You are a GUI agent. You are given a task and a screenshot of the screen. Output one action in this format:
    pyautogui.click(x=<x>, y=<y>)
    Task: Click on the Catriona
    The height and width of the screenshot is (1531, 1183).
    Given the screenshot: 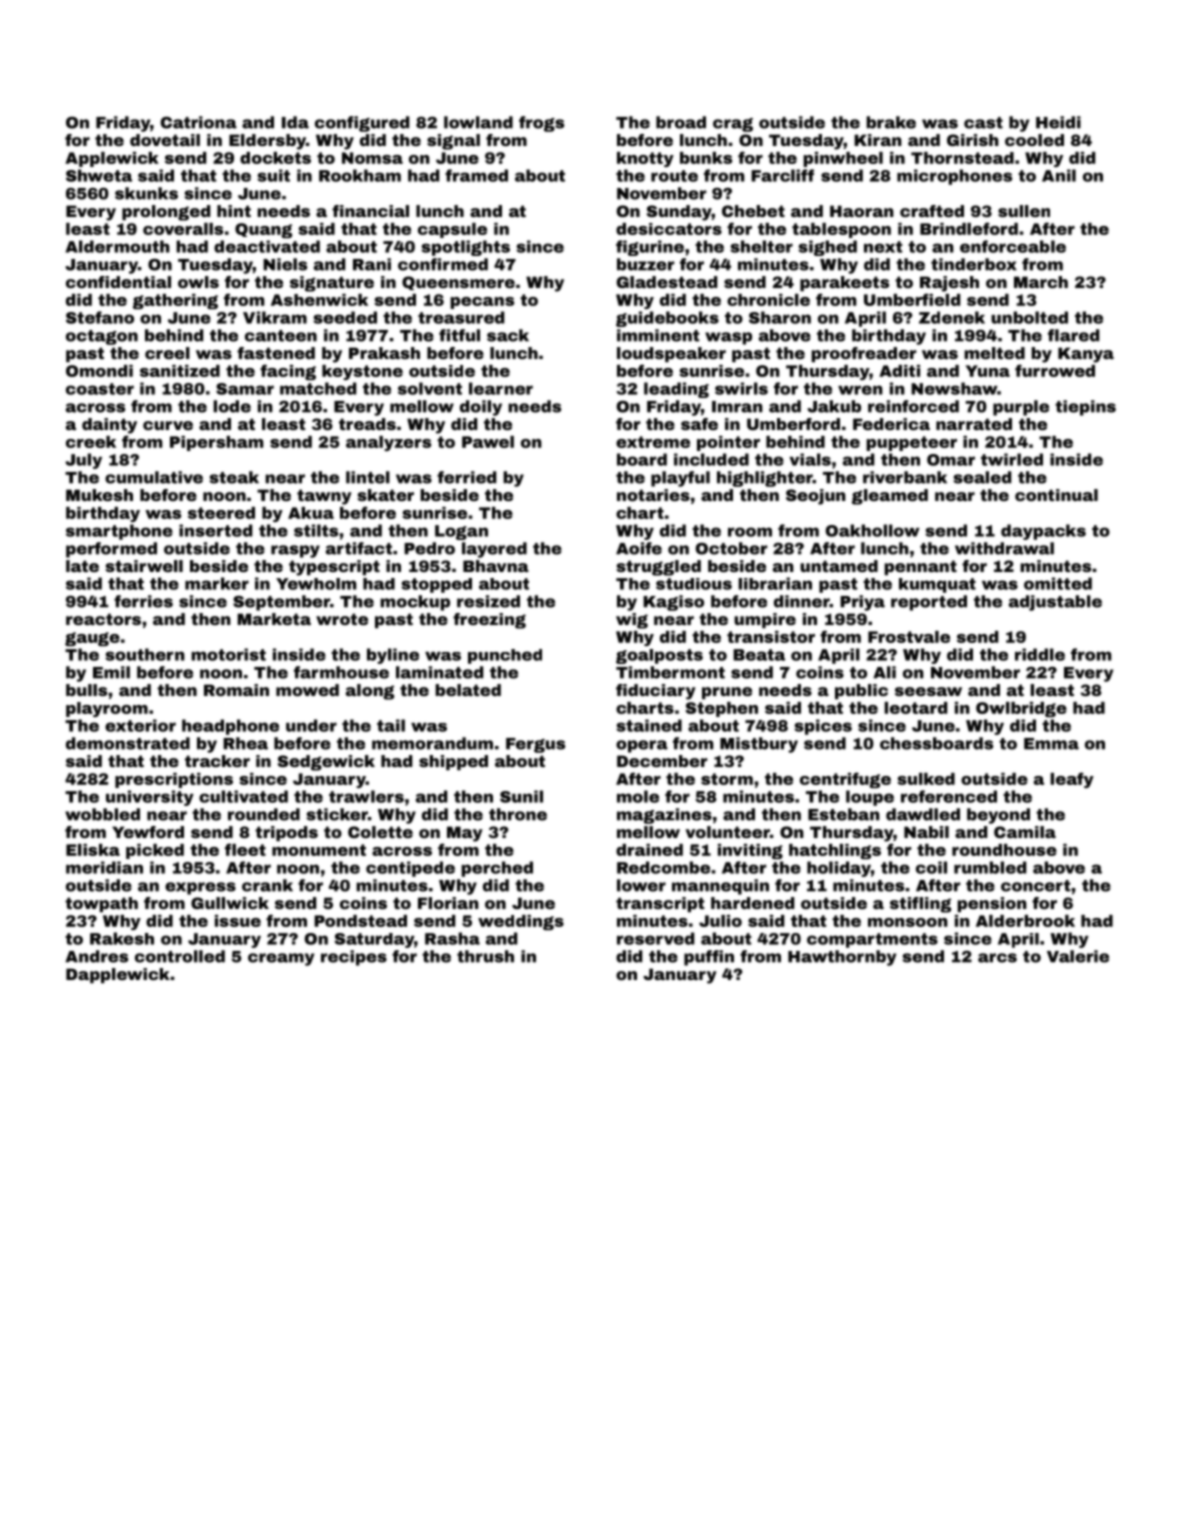 What is the action you would take?
    pyautogui.click(x=199, y=122)
